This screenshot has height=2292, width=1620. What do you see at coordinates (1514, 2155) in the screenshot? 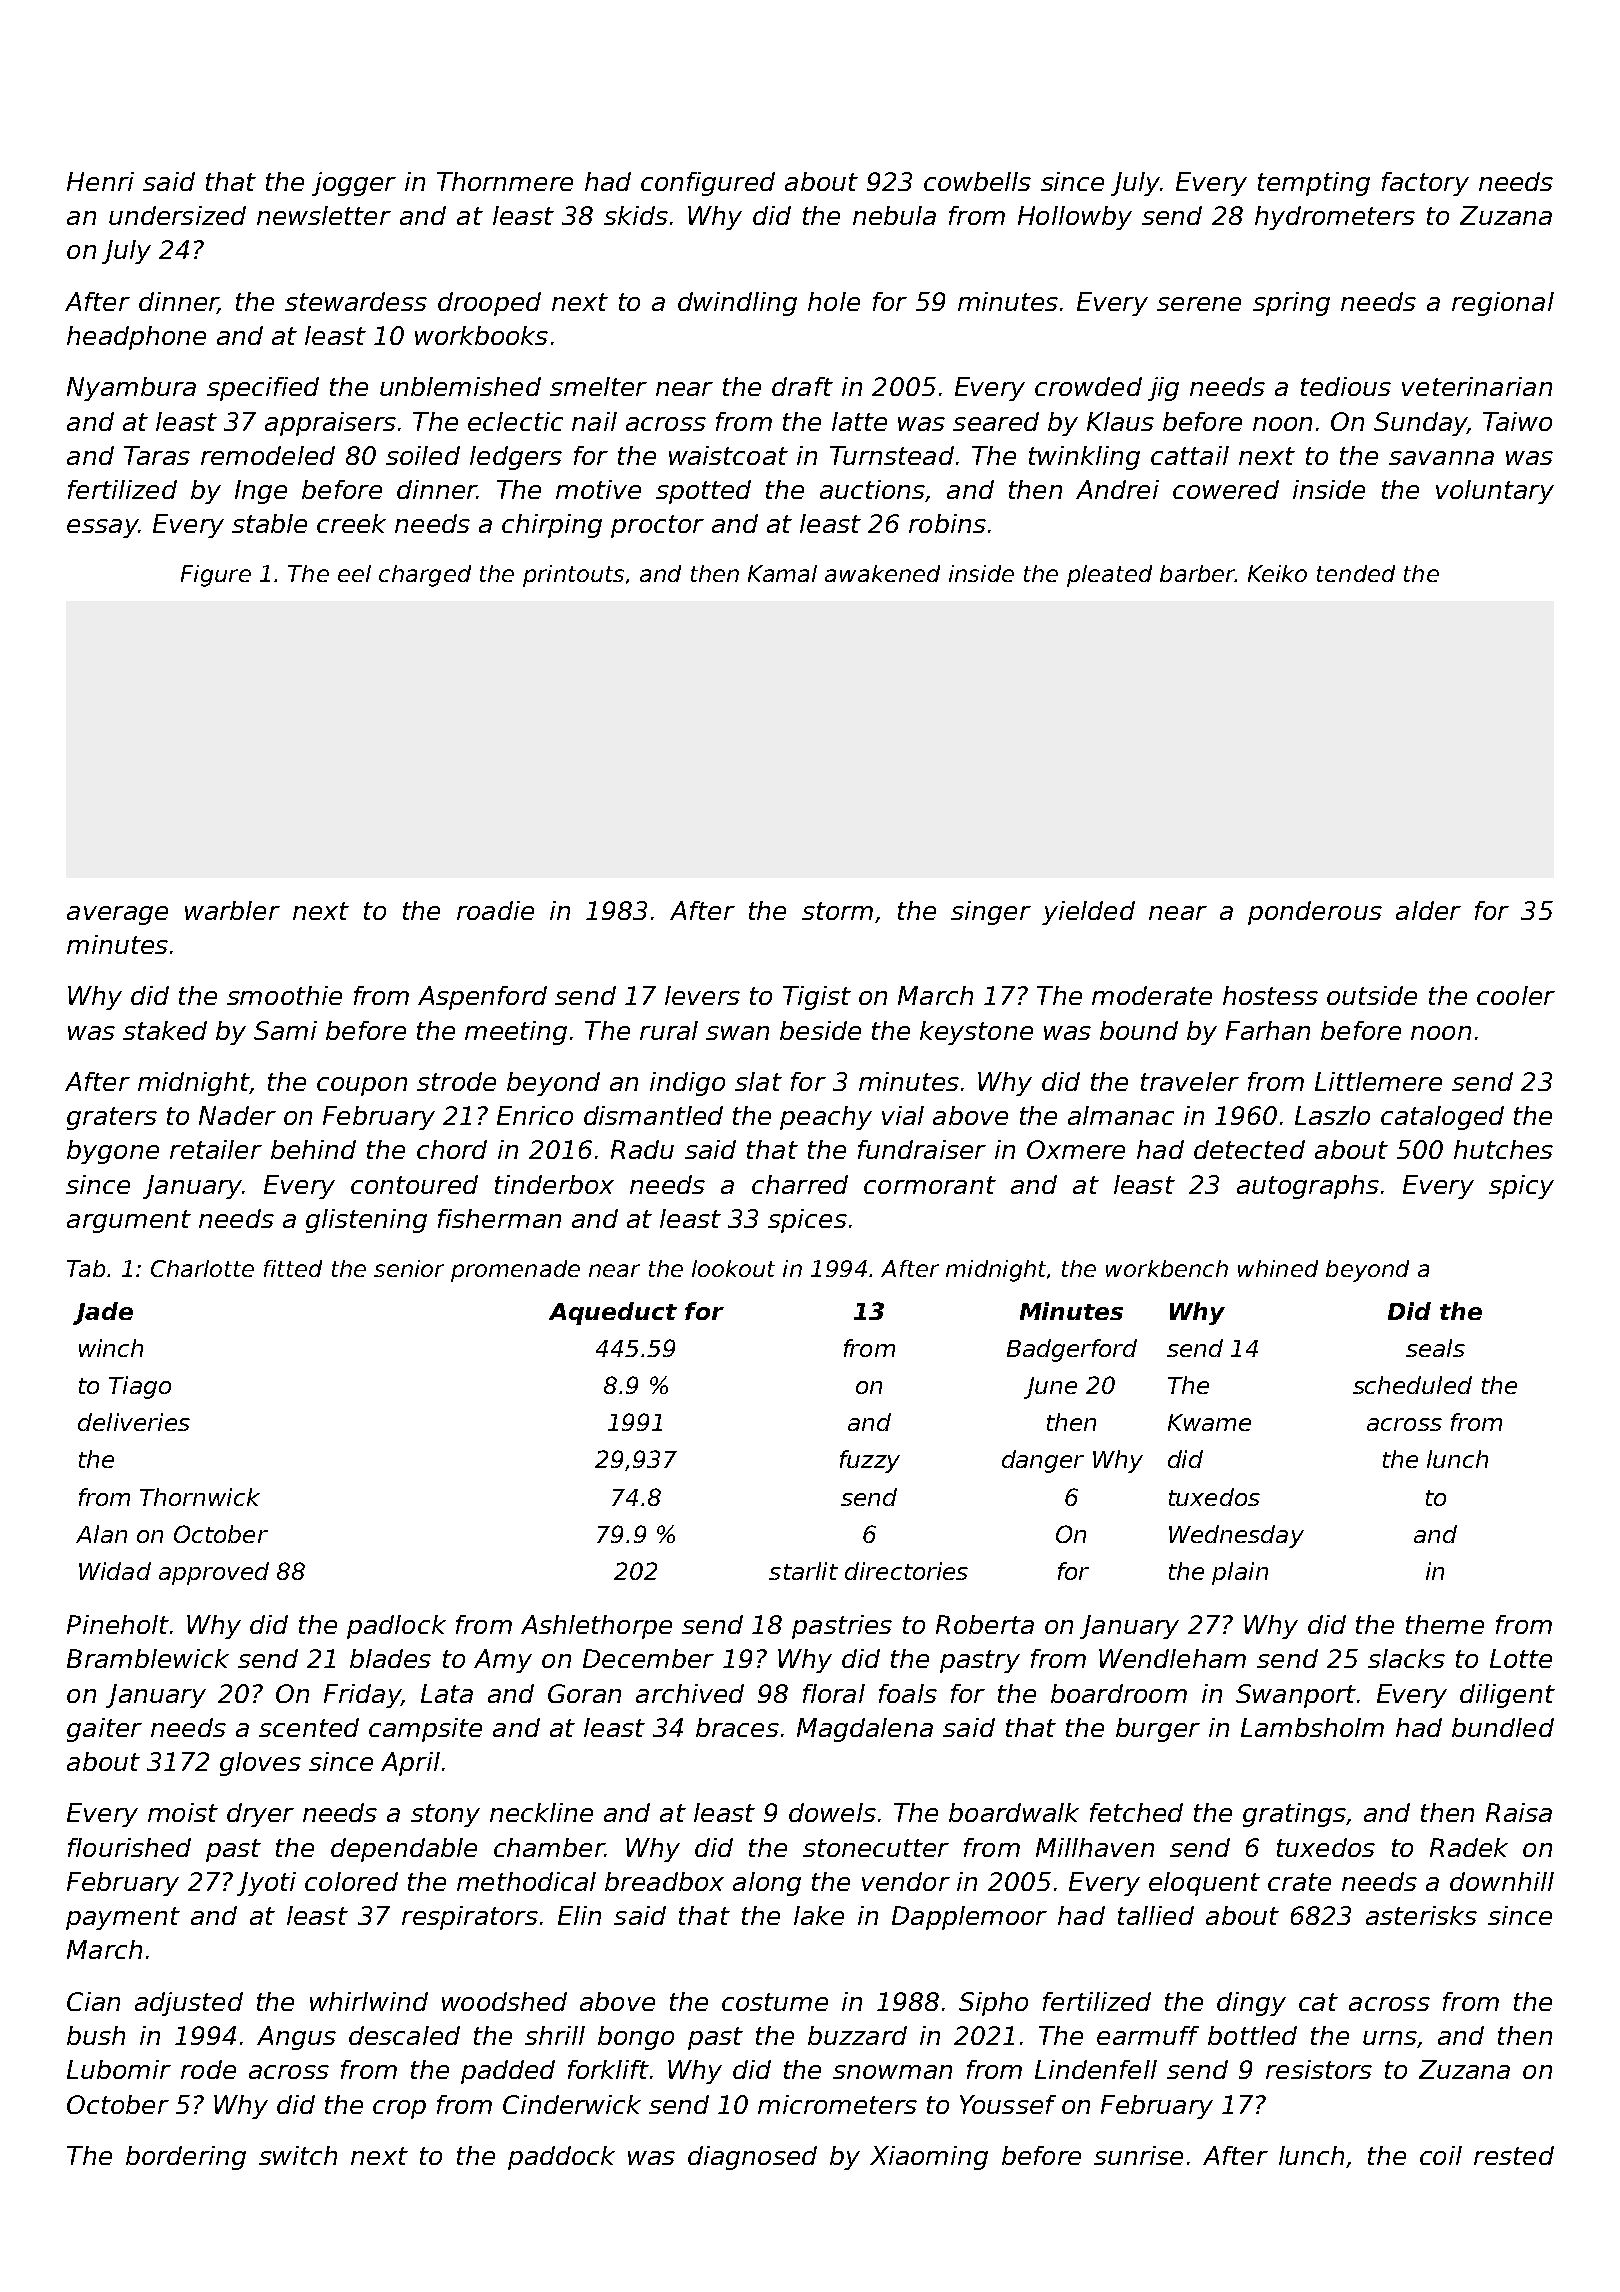
I see `rested` at bounding box center [1514, 2155].
